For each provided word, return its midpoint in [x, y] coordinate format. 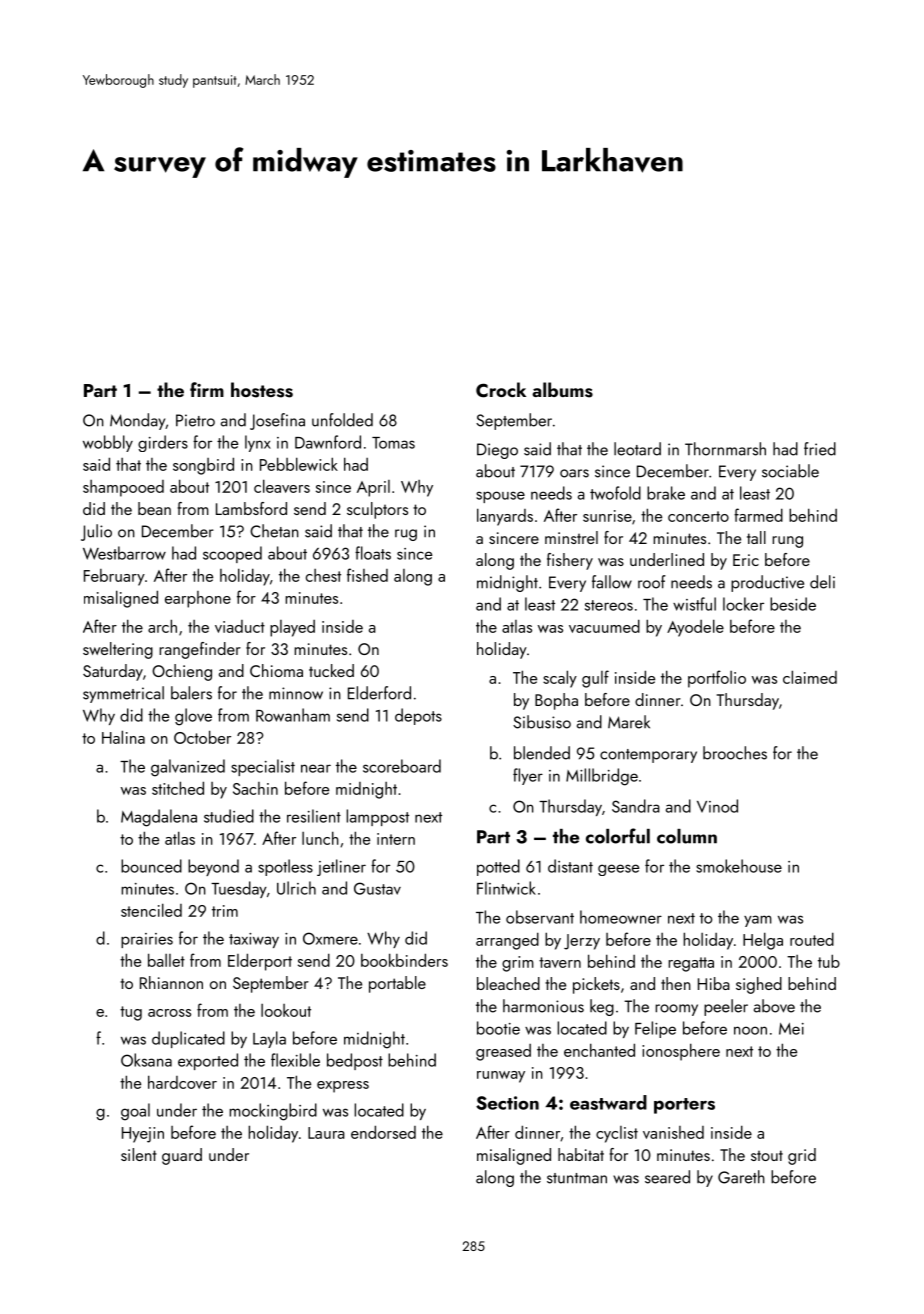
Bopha [556, 701]
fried [820, 449]
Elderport [260, 962]
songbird [203, 466]
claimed [810, 677]
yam [758, 921]
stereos [609, 605]
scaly [560, 679]
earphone [198, 599]
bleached [508, 983]
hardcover [182, 1082]
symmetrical [123, 694]
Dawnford [328, 442]
